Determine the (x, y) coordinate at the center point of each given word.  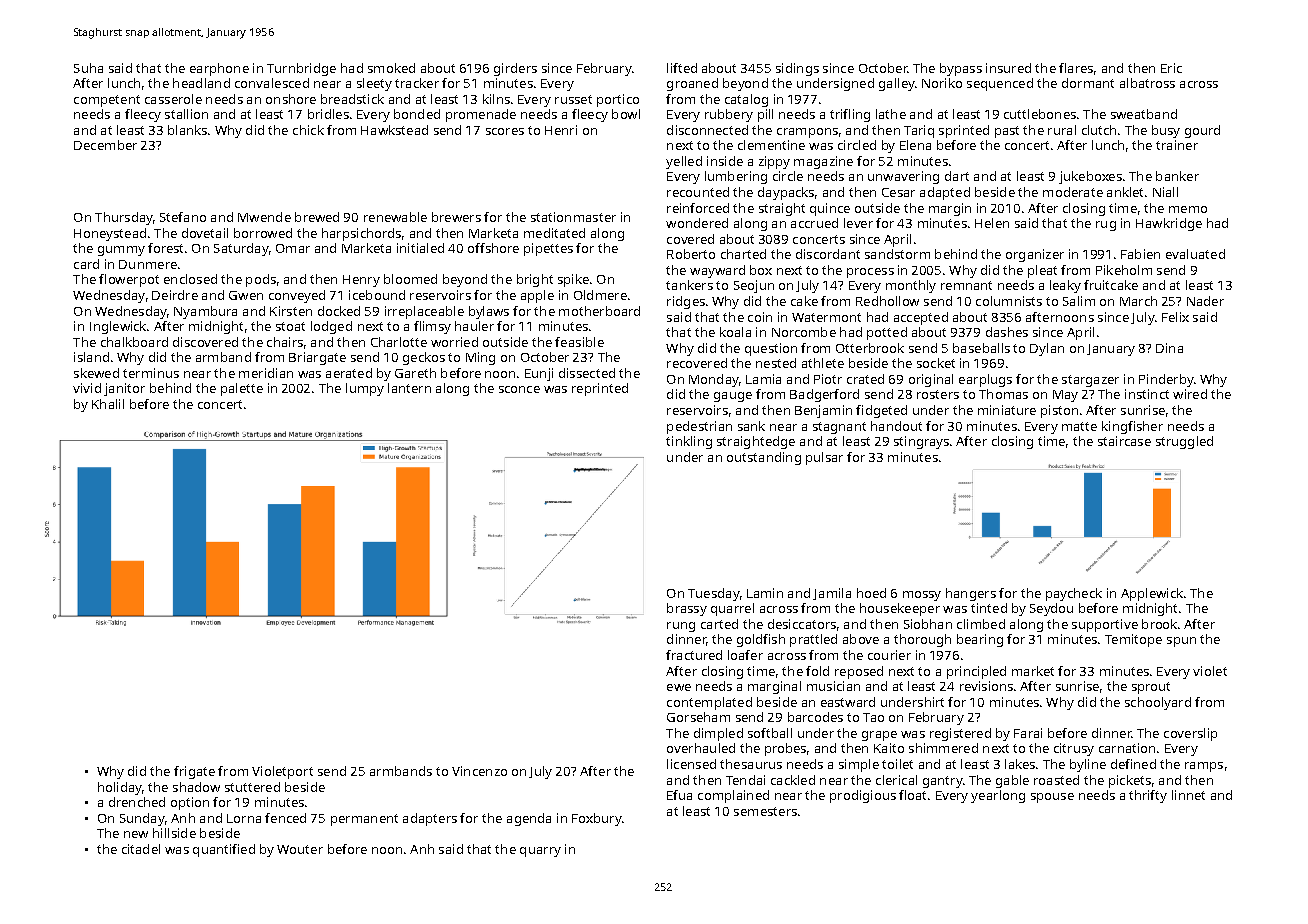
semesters (765, 811)
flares (1076, 68)
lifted (682, 68)
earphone (219, 69)
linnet (1188, 795)
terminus (151, 373)
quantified (224, 850)
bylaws (489, 312)
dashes (1007, 332)
